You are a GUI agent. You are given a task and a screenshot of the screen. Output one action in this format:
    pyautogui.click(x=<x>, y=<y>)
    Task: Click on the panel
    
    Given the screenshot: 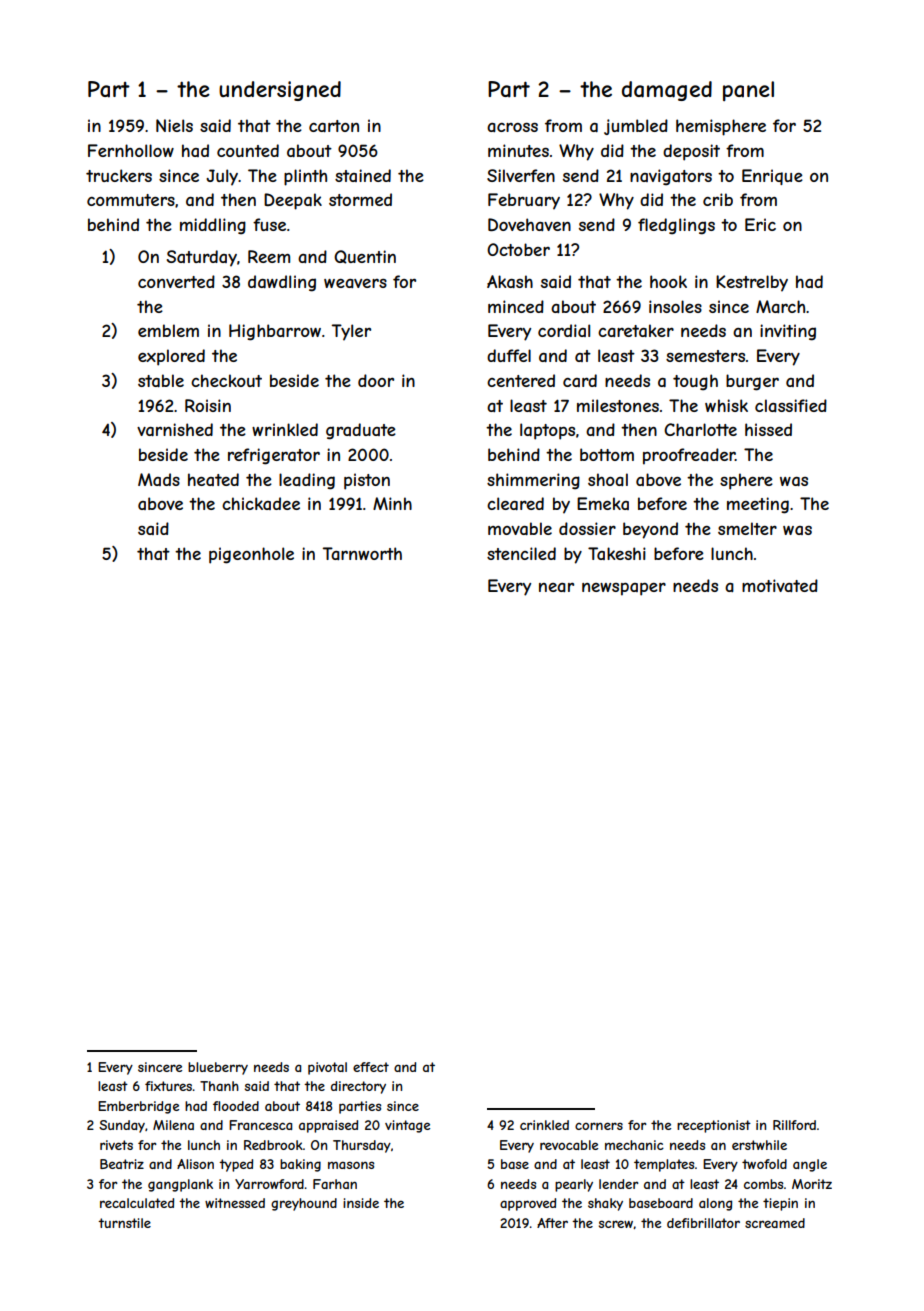 What is the action you would take?
    pyautogui.click(x=748, y=91)
